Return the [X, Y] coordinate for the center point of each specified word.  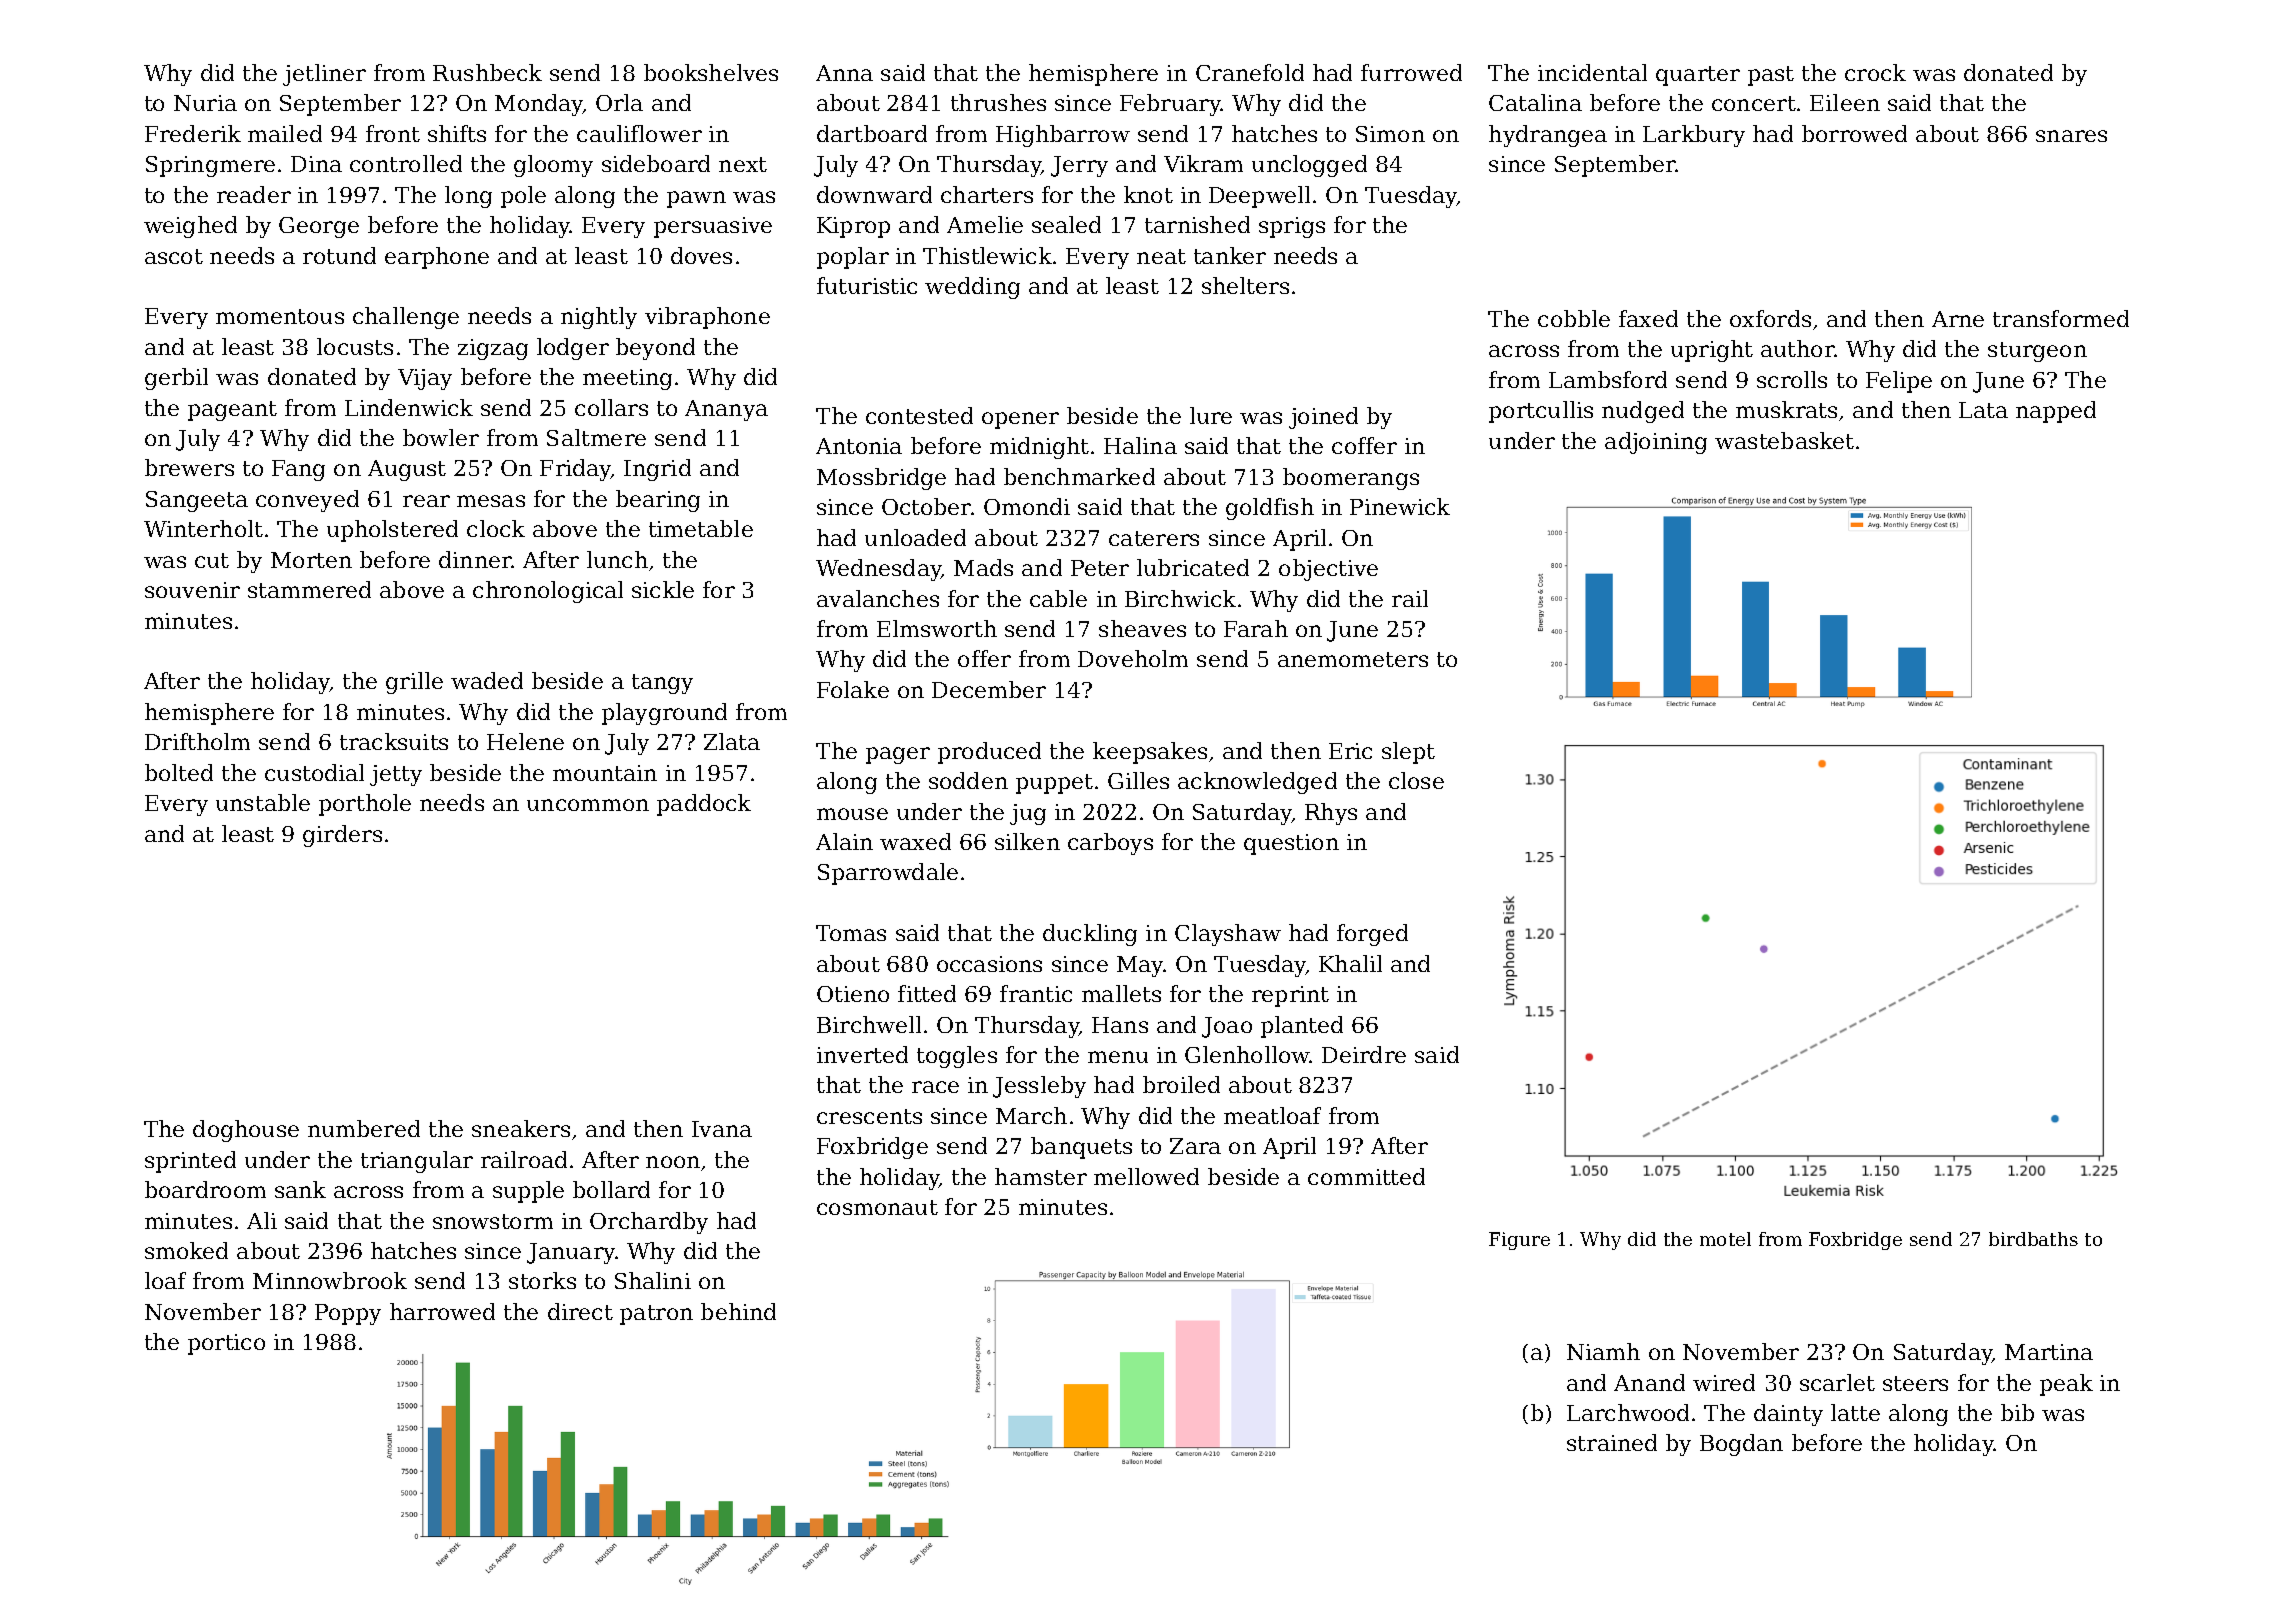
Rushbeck [487, 72]
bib [2017, 1412]
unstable [263, 802]
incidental [1592, 72]
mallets [1121, 993]
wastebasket [1784, 440]
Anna [844, 73]
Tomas [851, 933]
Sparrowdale [888, 874]
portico [226, 1344]
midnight [1039, 448]
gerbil [176, 379]
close [1416, 780]
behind [738, 1311]
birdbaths [2033, 1239]
